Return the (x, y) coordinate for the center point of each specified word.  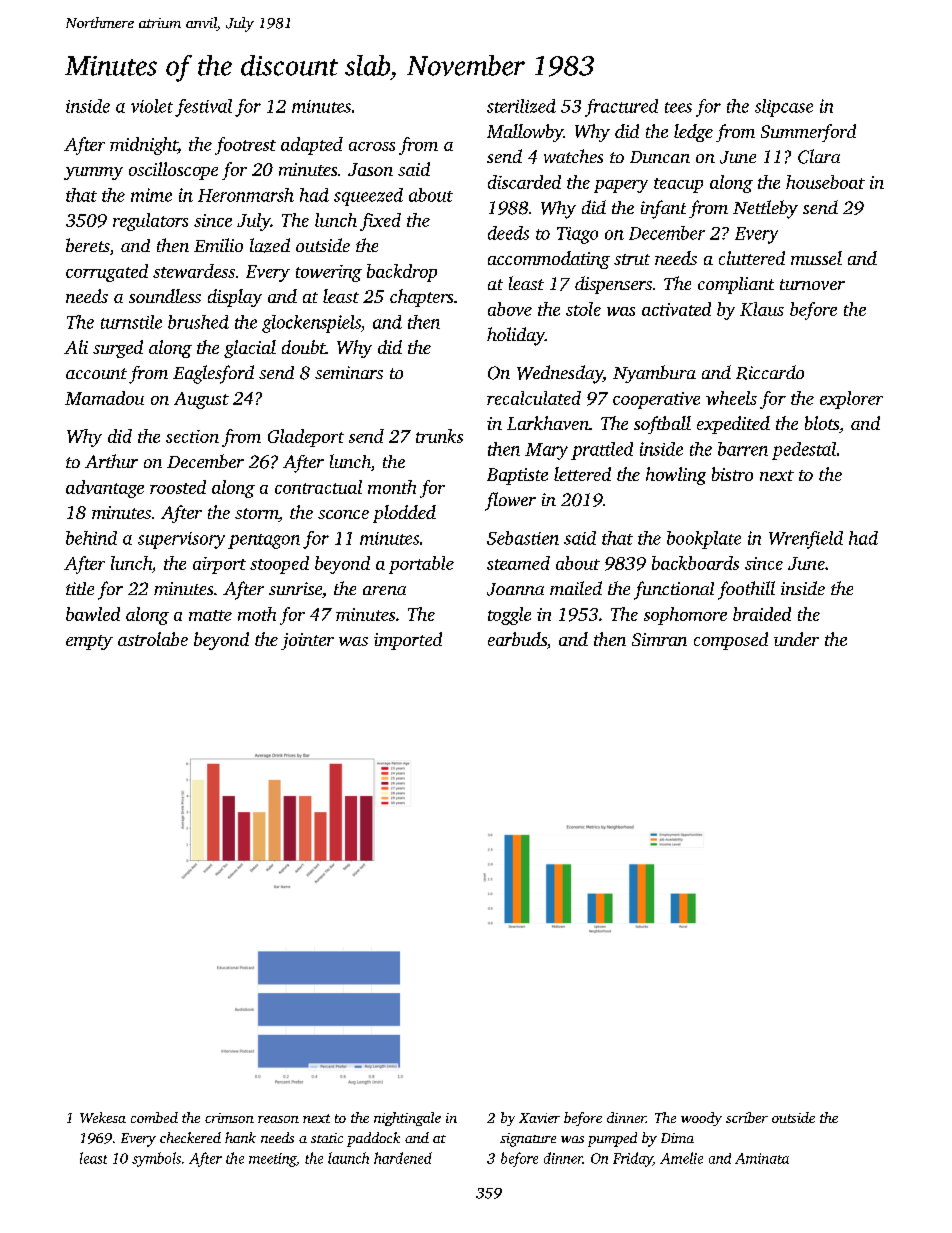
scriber (747, 1117)
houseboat (825, 182)
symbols (156, 1159)
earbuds (517, 639)
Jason (370, 169)
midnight (144, 146)
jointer (307, 641)
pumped (612, 1139)
